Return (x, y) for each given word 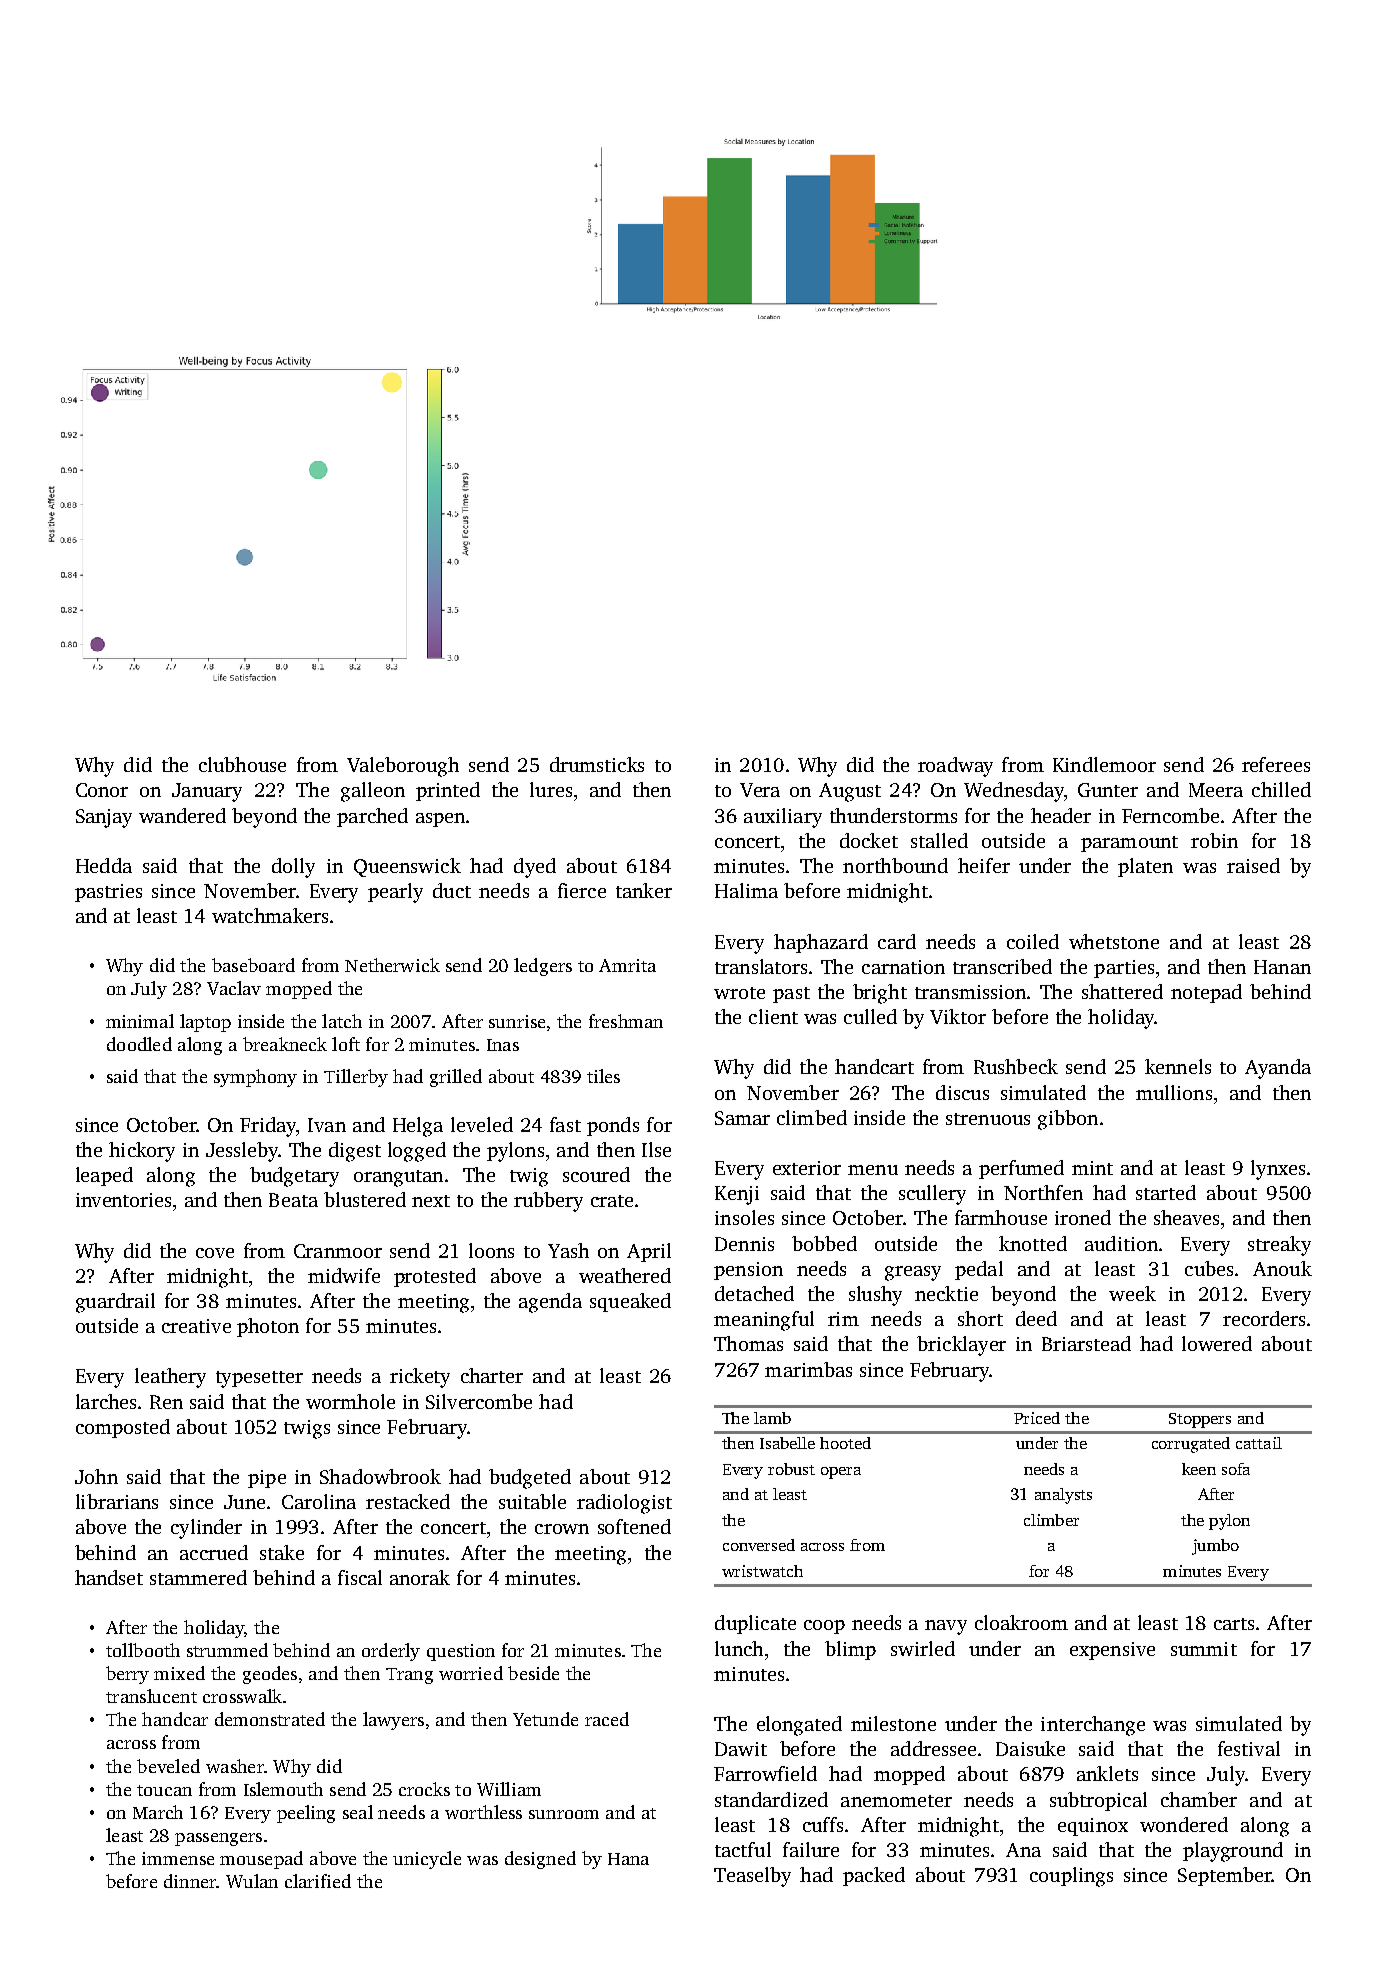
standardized (771, 1799)
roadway (955, 767)
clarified (318, 1881)
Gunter (1108, 790)
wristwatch (762, 1571)
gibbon (1068, 1120)
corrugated (1191, 1445)
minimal (140, 1021)
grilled (456, 1078)
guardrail (115, 1303)
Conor (102, 790)
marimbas (808, 1369)
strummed (227, 1650)
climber (1051, 1520)
